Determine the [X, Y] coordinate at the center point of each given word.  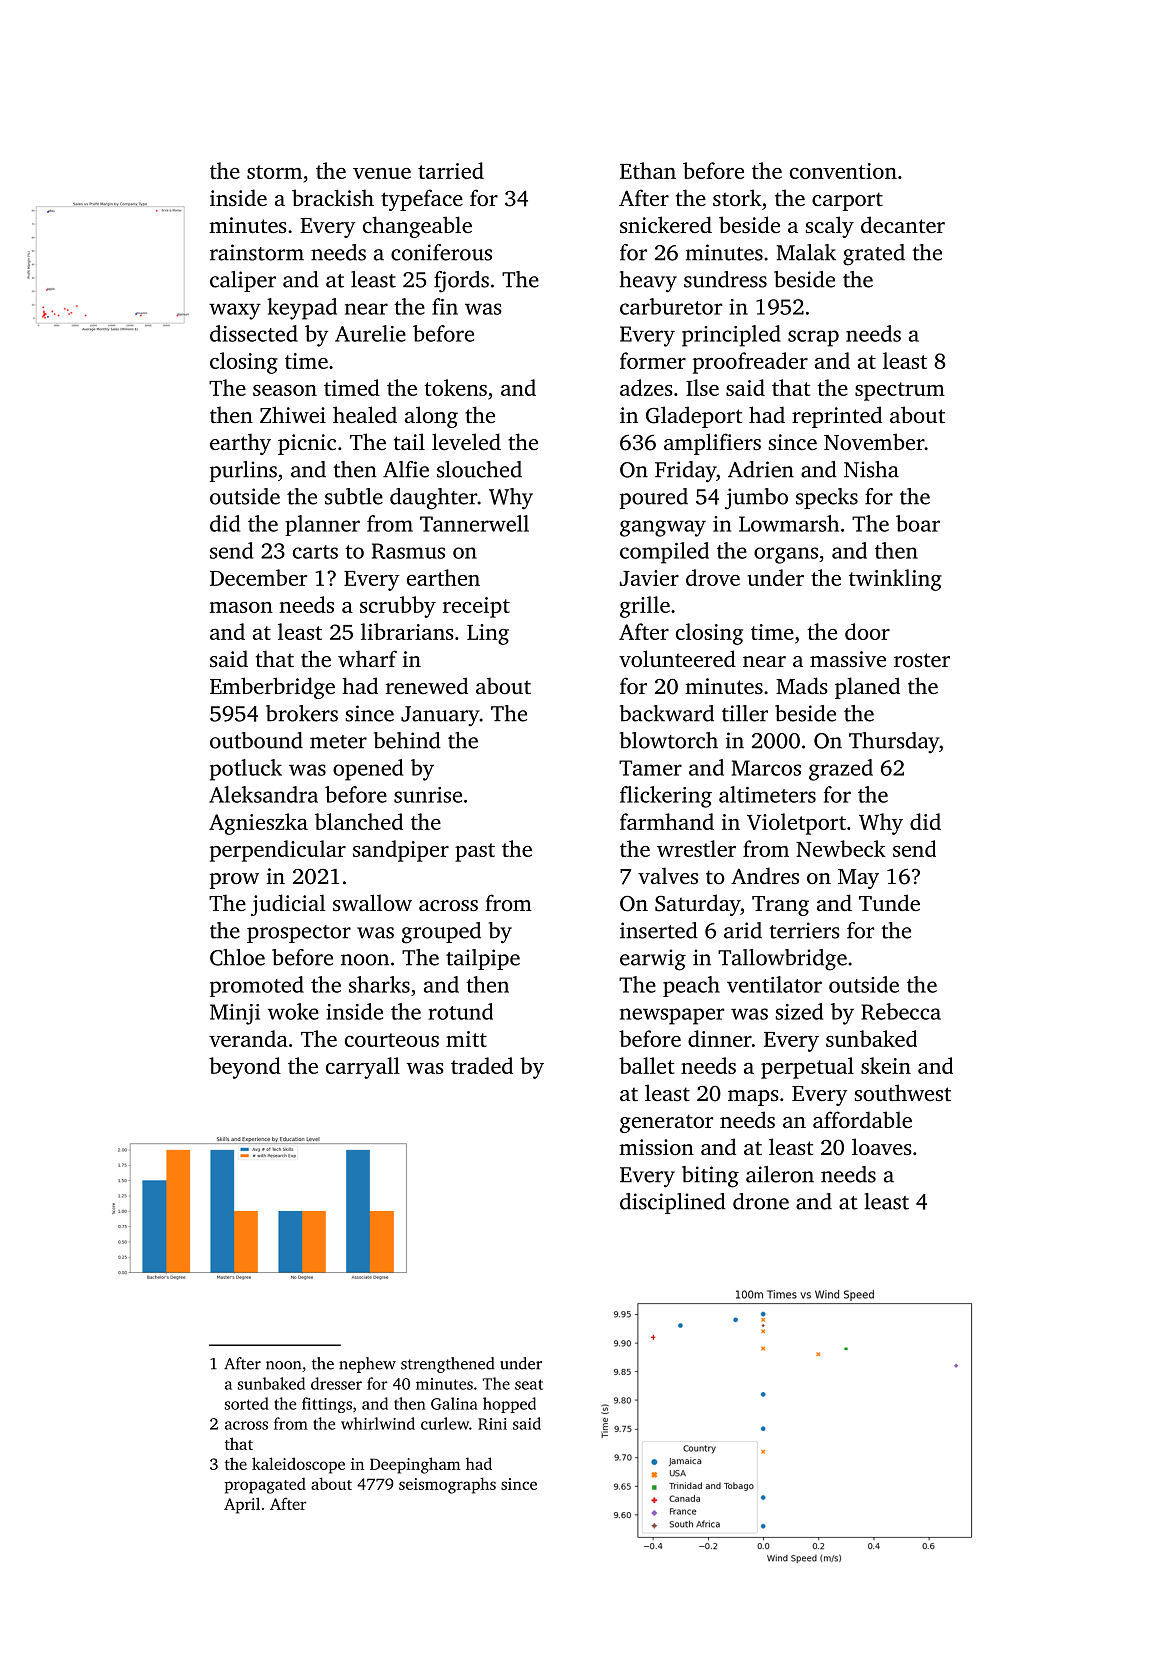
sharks [379, 984]
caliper [243, 281]
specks [827, 498]
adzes [646, 387]
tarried [451, 170]
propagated [265, 1485]
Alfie [406, 469]
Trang [780, 906]
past [475, 852]
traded [482, 1065]
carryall [363, 1068]
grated [874, 255]
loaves [882, 1146]
